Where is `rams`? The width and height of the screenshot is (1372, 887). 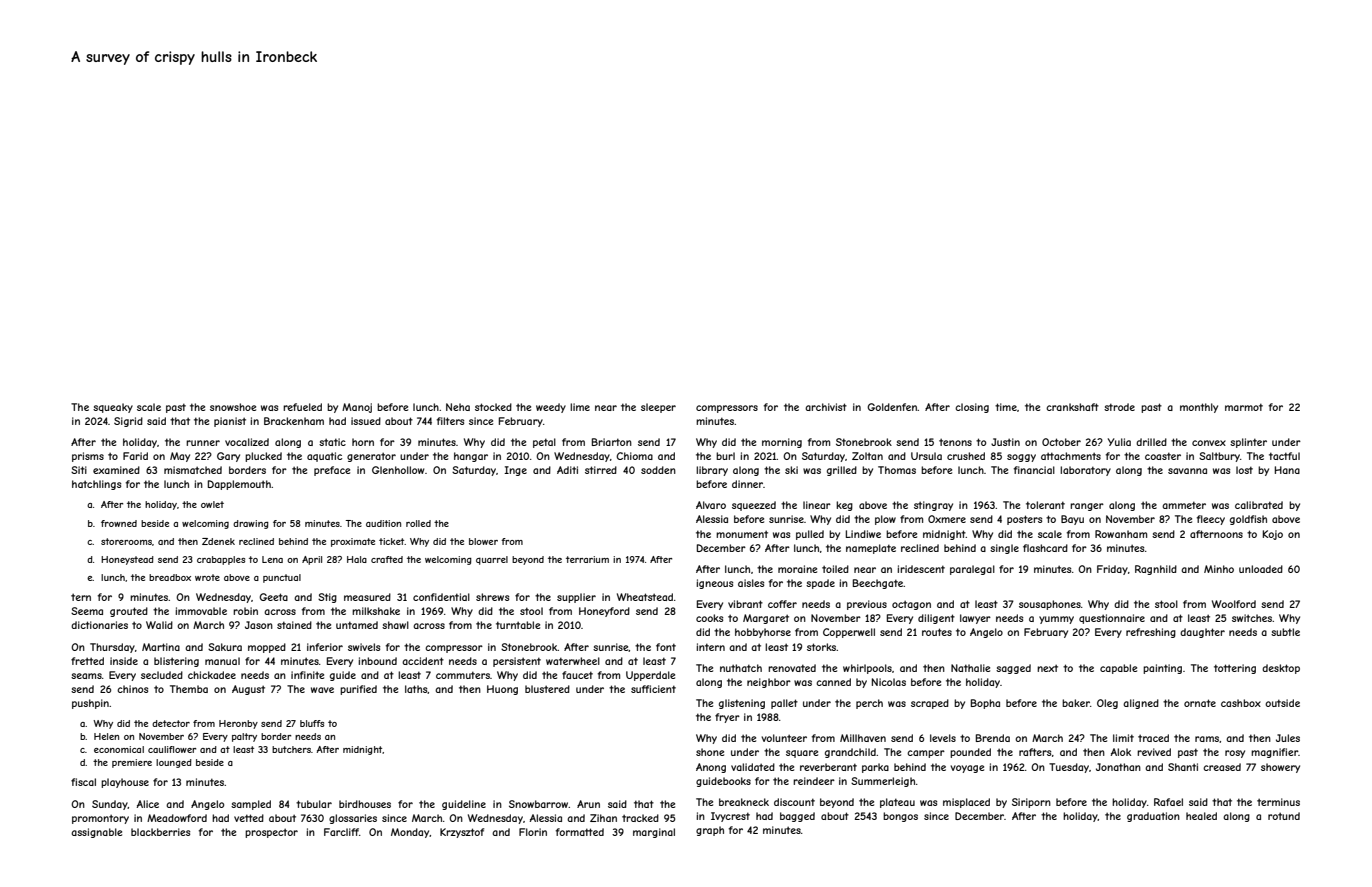 rams is located at coordinates (1207, 739).
